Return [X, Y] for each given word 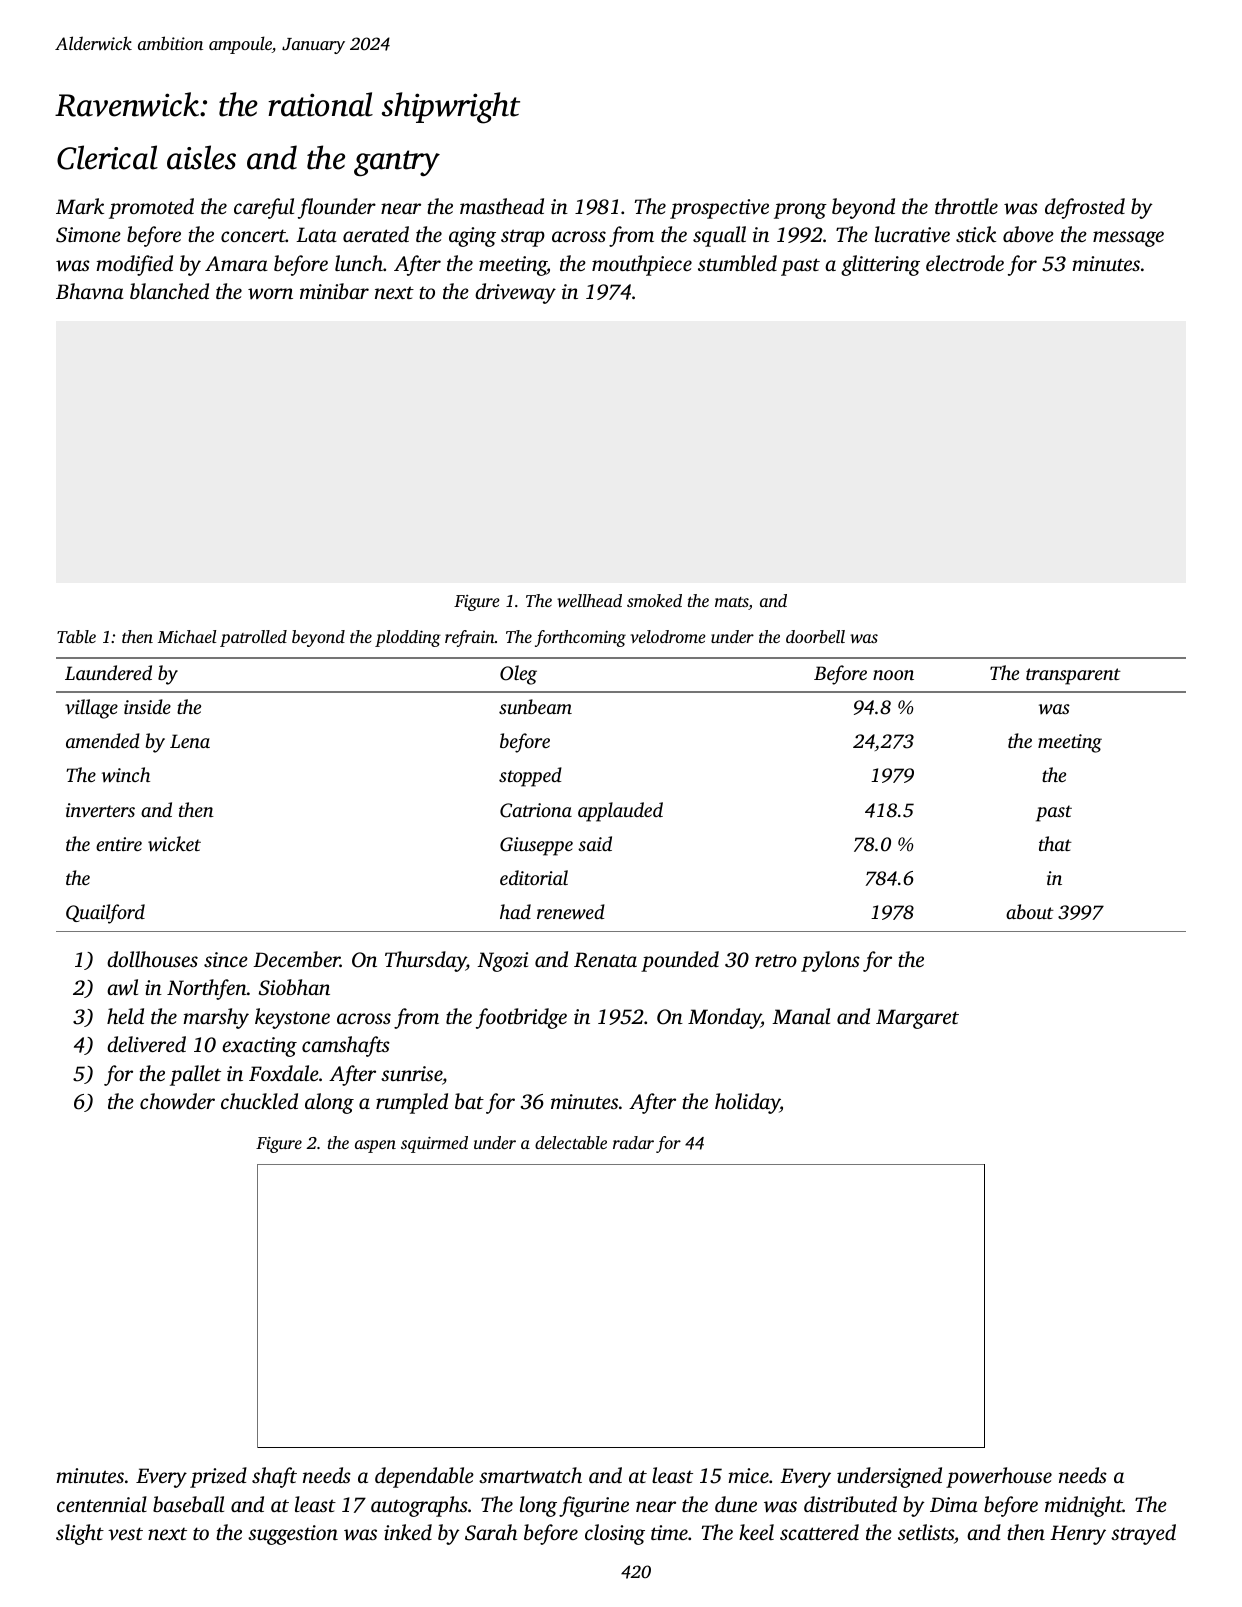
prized [218, 1477]
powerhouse [999, 1477]
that [1055, 843]
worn [270, 293]
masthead [502, 206]
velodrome [668, 636]
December [296, 959]
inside [147, 706]
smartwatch [530, 1475]
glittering [880, 265]
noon [893, 675]
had [515, 911]
